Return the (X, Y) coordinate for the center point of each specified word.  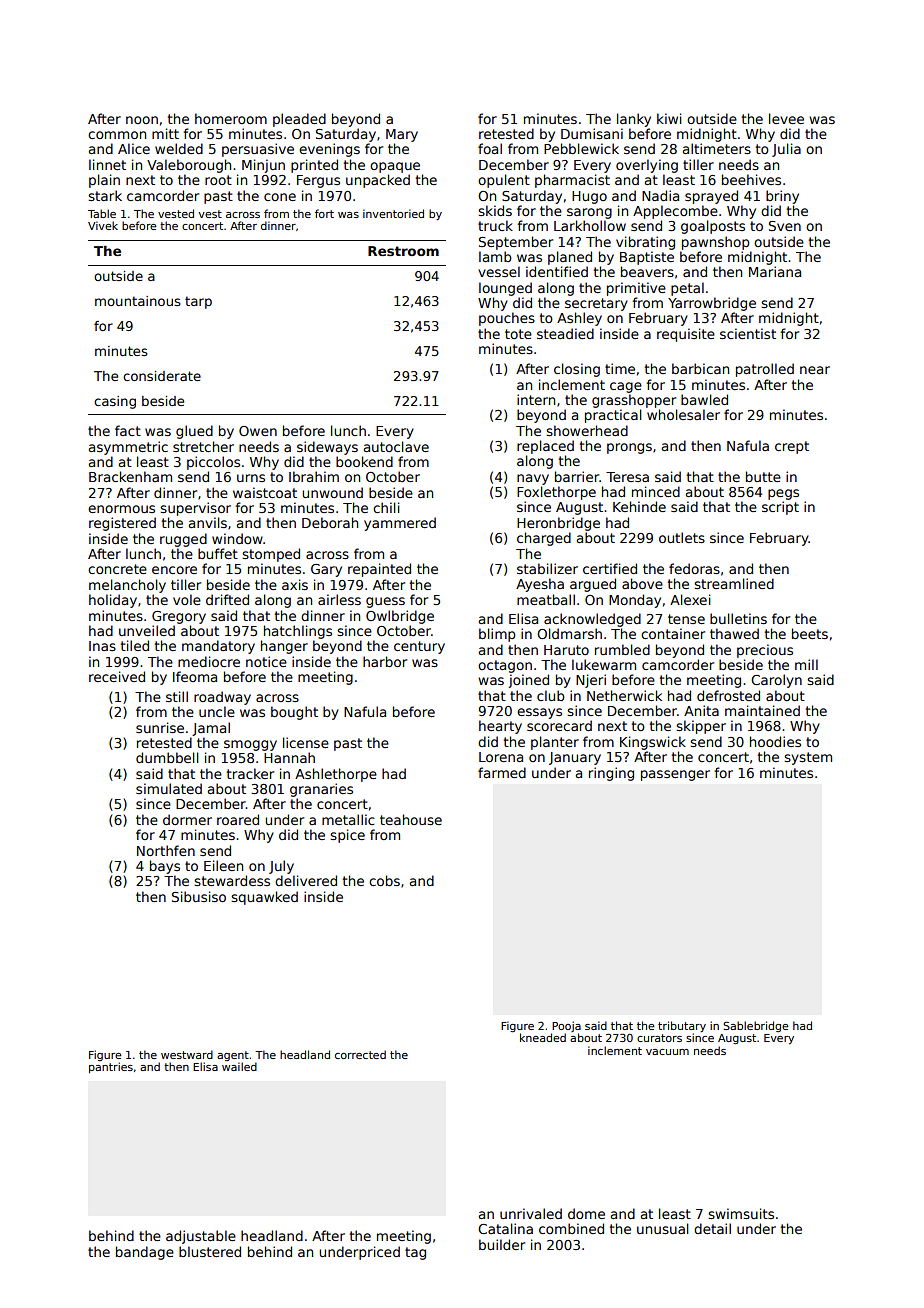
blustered (210, 1251)
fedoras (694, 568)
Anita (701, 710)
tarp (198, 302)
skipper (701, 727)
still (177, 696)
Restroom (403, 251)
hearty (500, 727)
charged (544, 539)
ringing (611, 774)
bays (165, 867)
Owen (258, 431)
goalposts (713, 227)
